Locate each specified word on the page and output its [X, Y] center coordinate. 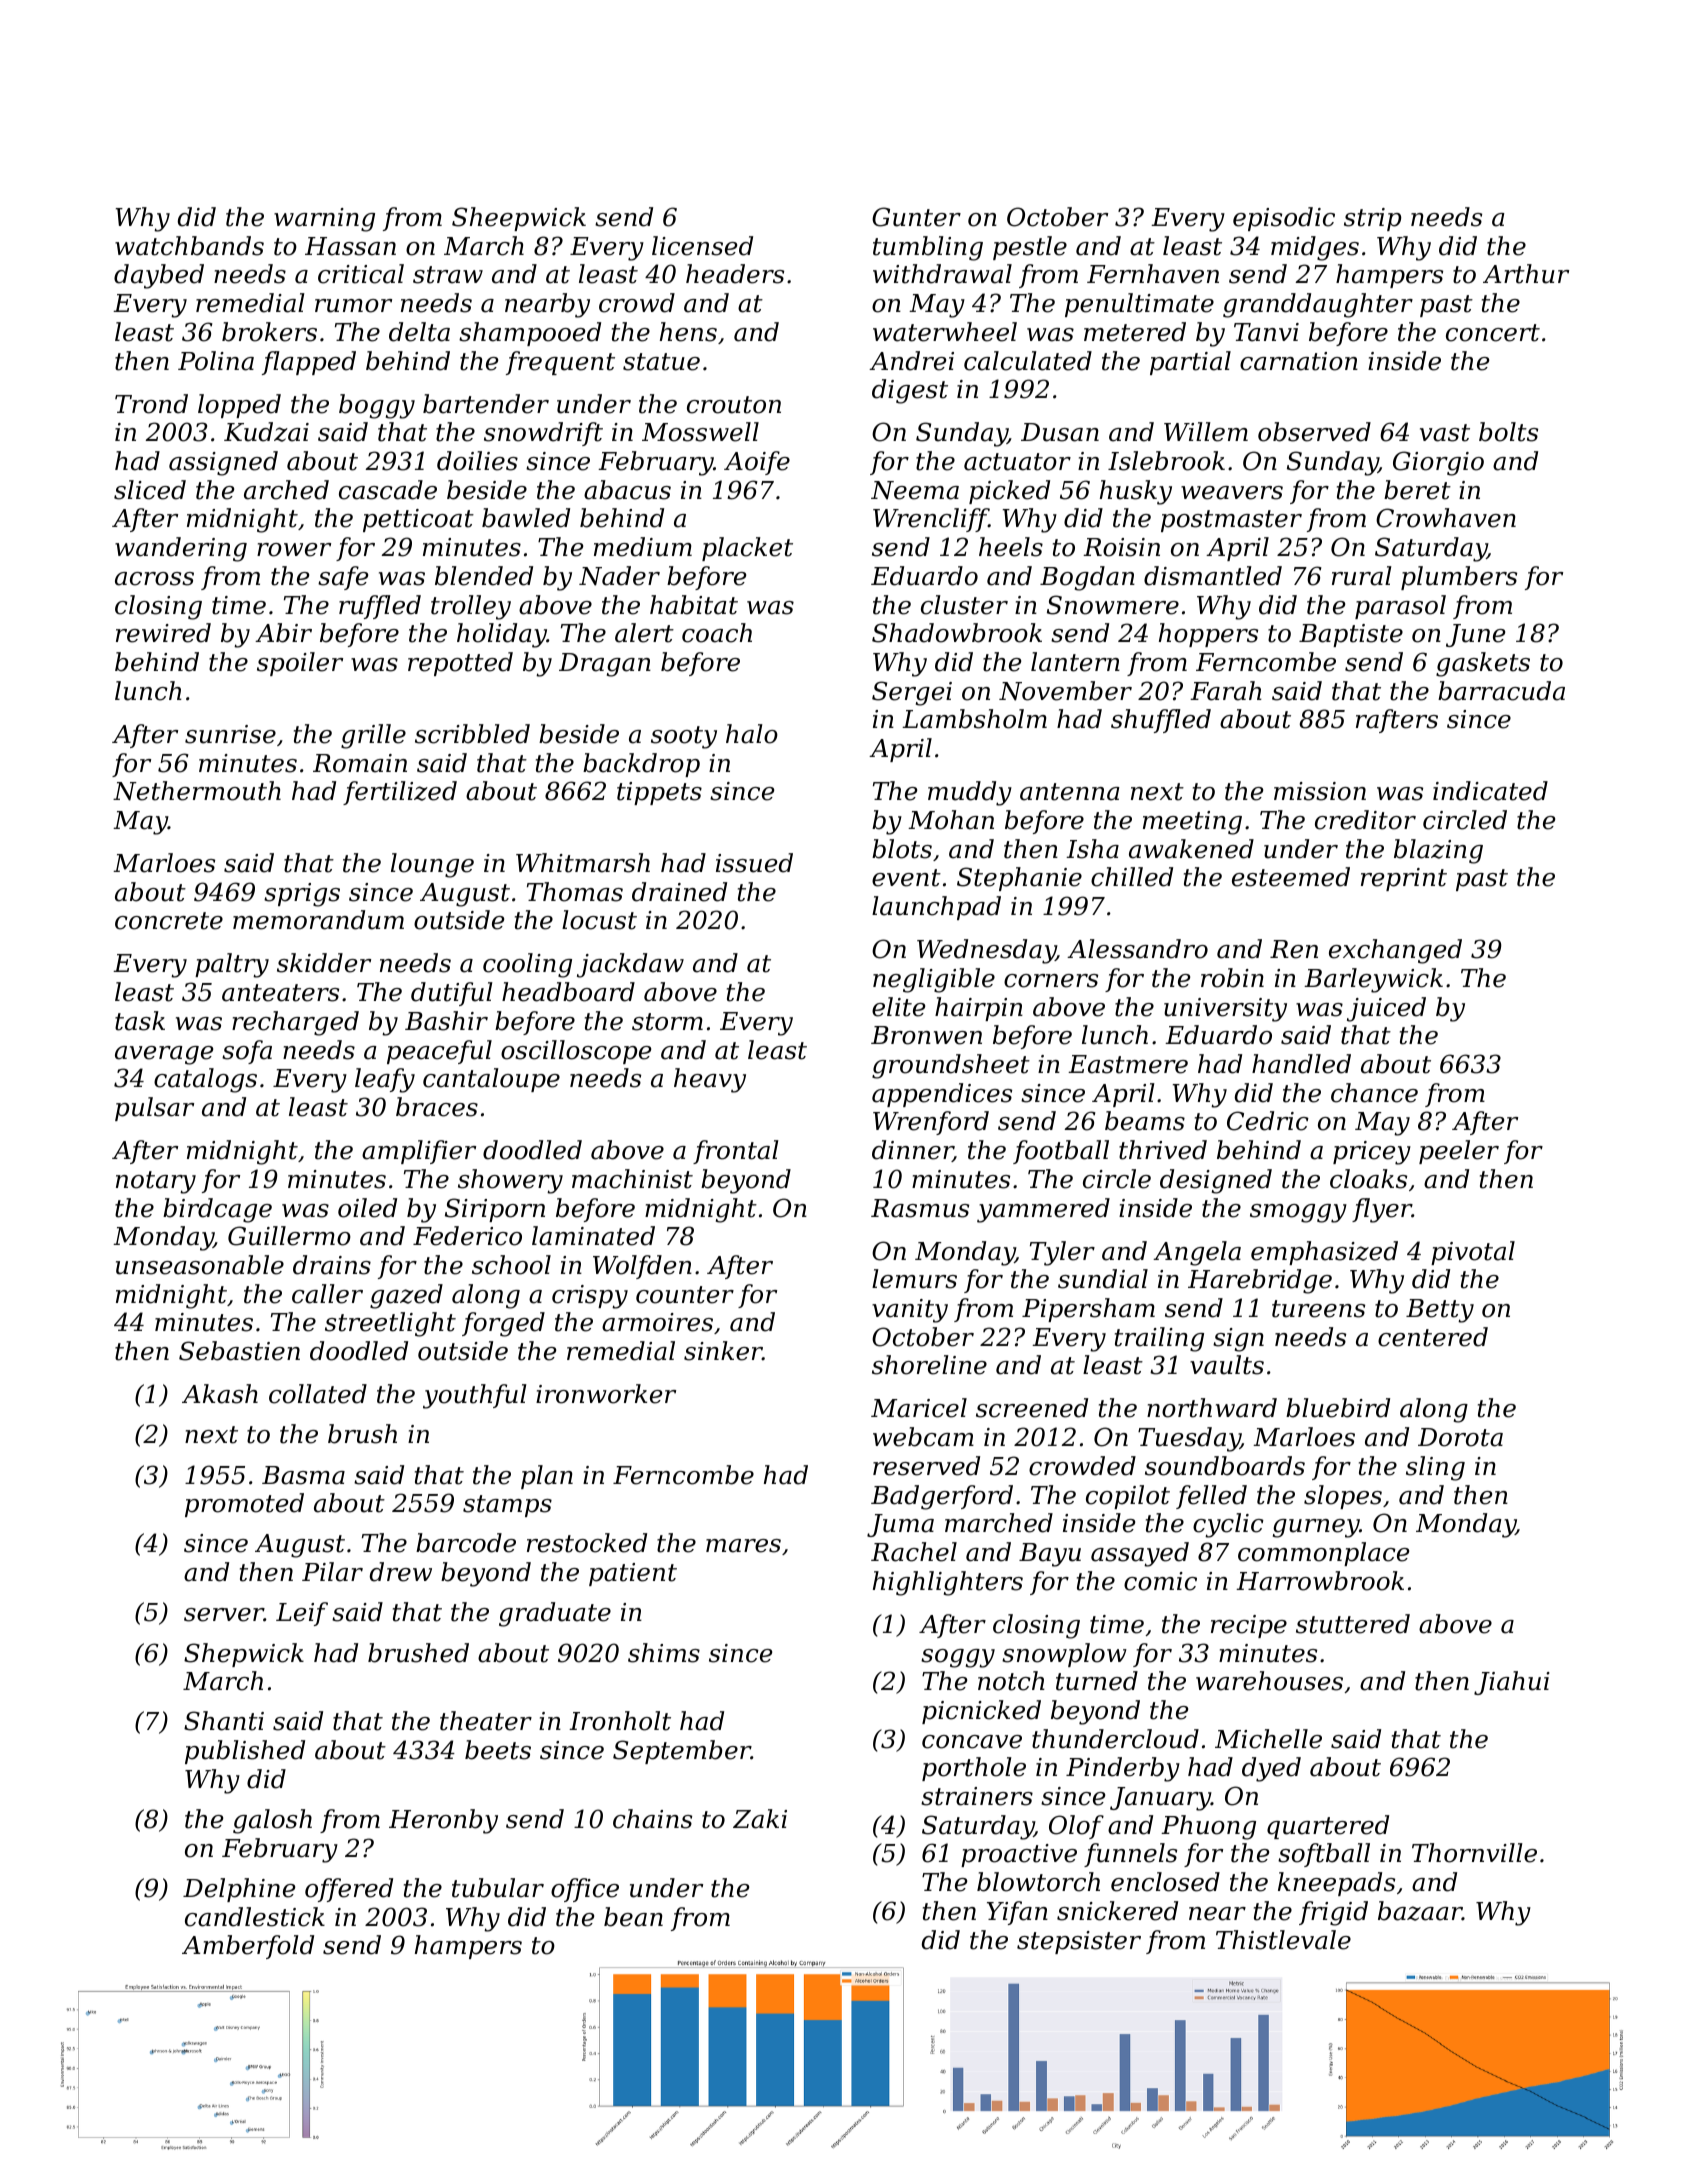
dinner [912, 1151]
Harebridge [1260, 1281]
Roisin [1121, 547]
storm [667, 1022]
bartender [486, 404]
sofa [247, 1052]
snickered [1117, 1911]
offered [349, 1890]
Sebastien [239, 1351]
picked [1009, 492]
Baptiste [1351, 635]
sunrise [230, 734]
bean [633, 1917]
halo [752, 734]
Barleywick [1373, 980]
